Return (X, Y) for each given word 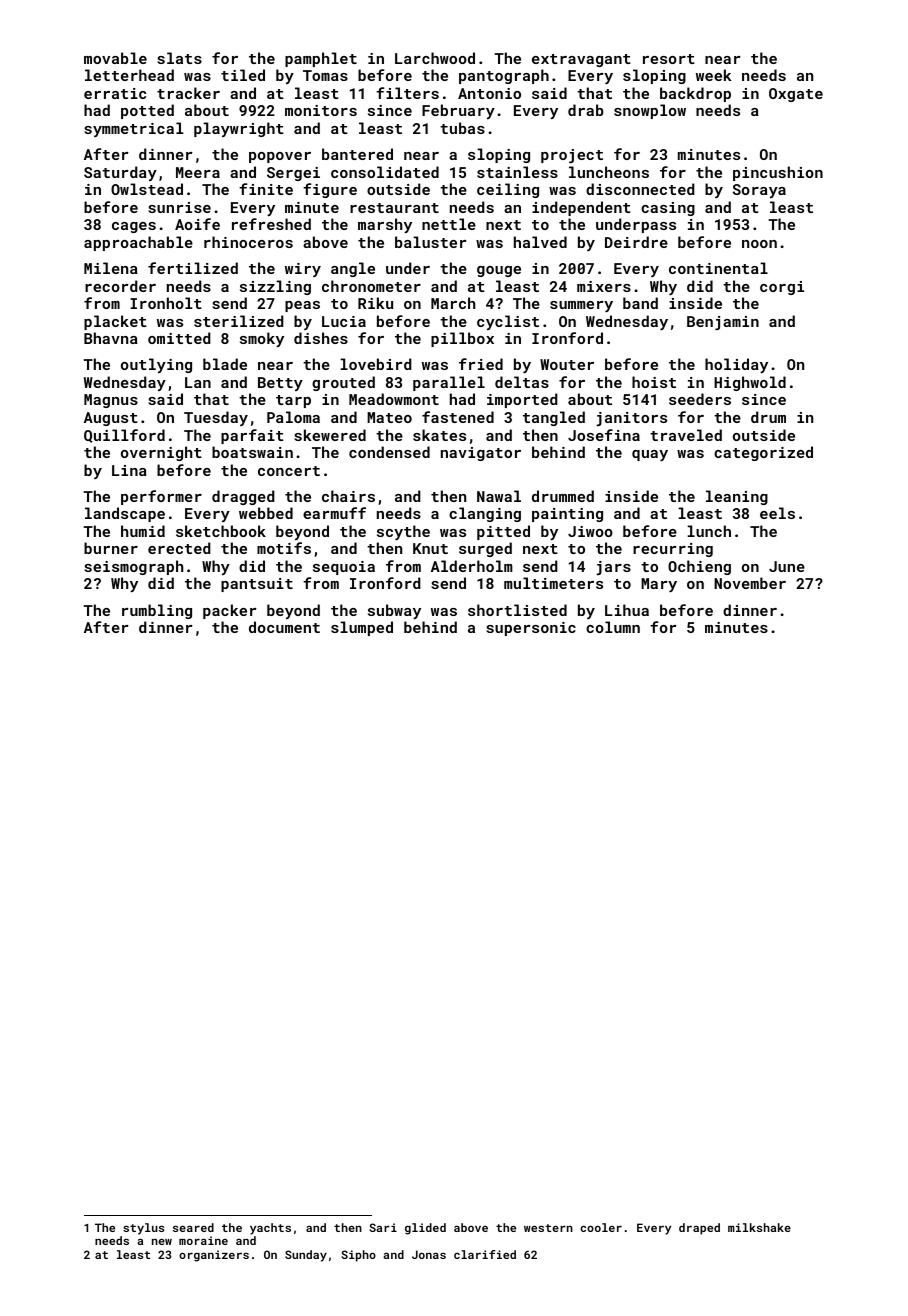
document (284, 627)
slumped (362, 628)
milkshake (759, 1227)
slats (179, 58)
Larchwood (435, 58)
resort (669, 59)
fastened (458, 417)
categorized (763, 453)
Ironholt (166, 303)
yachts (270, 1229)
